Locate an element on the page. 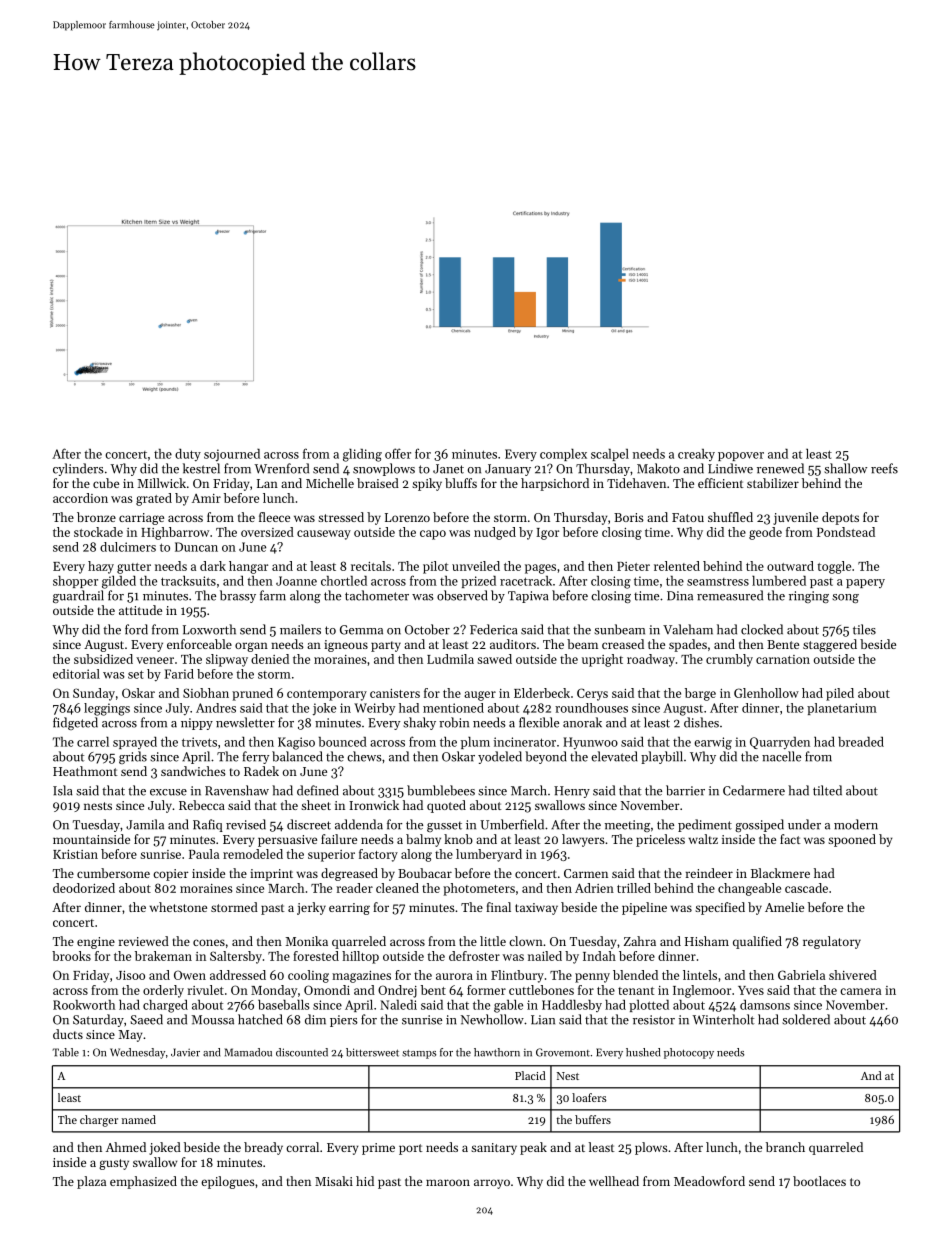 The image size is (952, 1233). popover is located at coordinates (741, 456).
